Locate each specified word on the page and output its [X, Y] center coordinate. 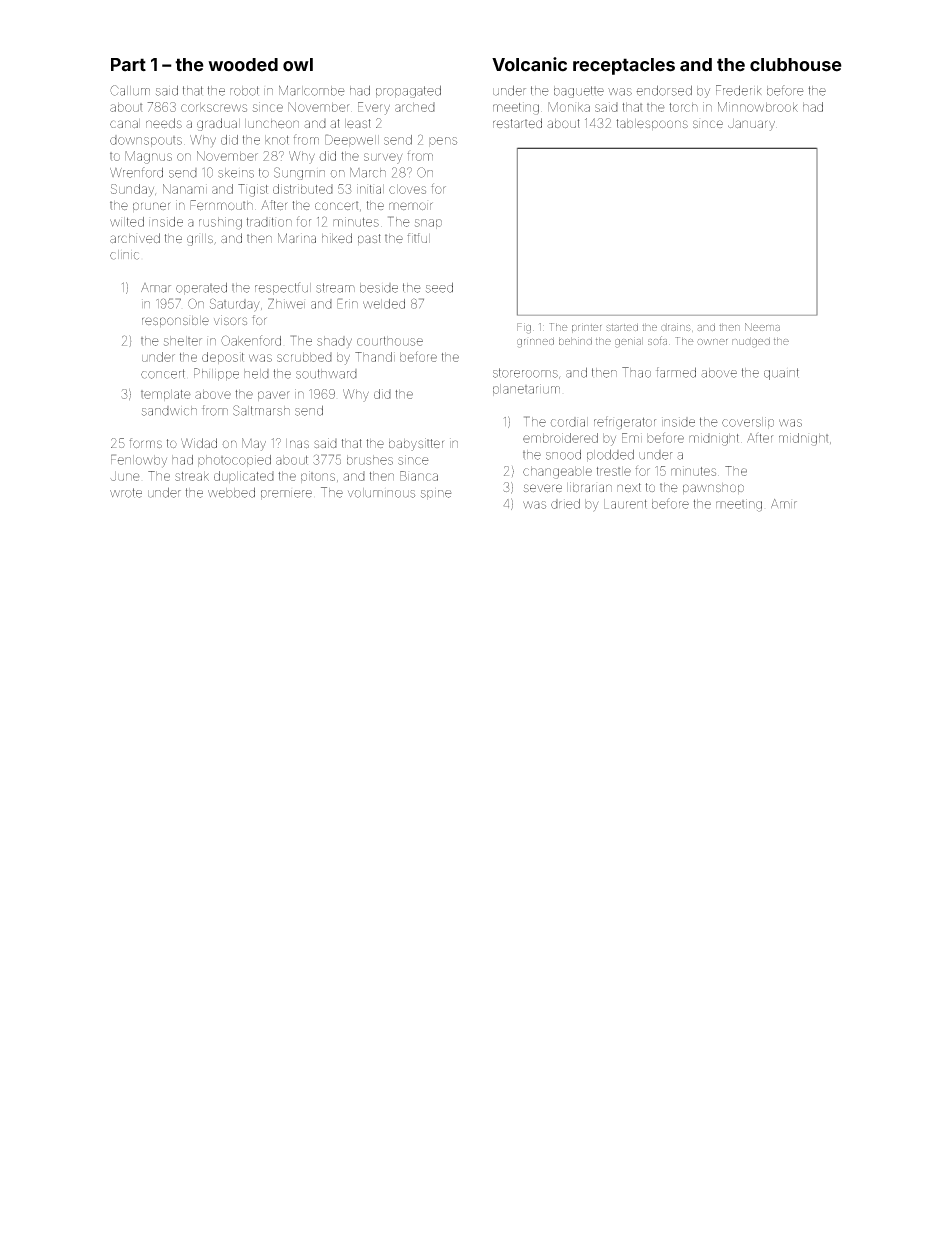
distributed [303, 189]
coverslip [748, 423]
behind [575, 341]
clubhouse [796, 65]
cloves [407, 189]
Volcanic [529, 64]
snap [428, 224]
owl [298, 65]
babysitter [416, 444]
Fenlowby [139, 461]
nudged [751, 342]
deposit [223, 358]
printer [587, 328]
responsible [175, 321]
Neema [762, 327]
